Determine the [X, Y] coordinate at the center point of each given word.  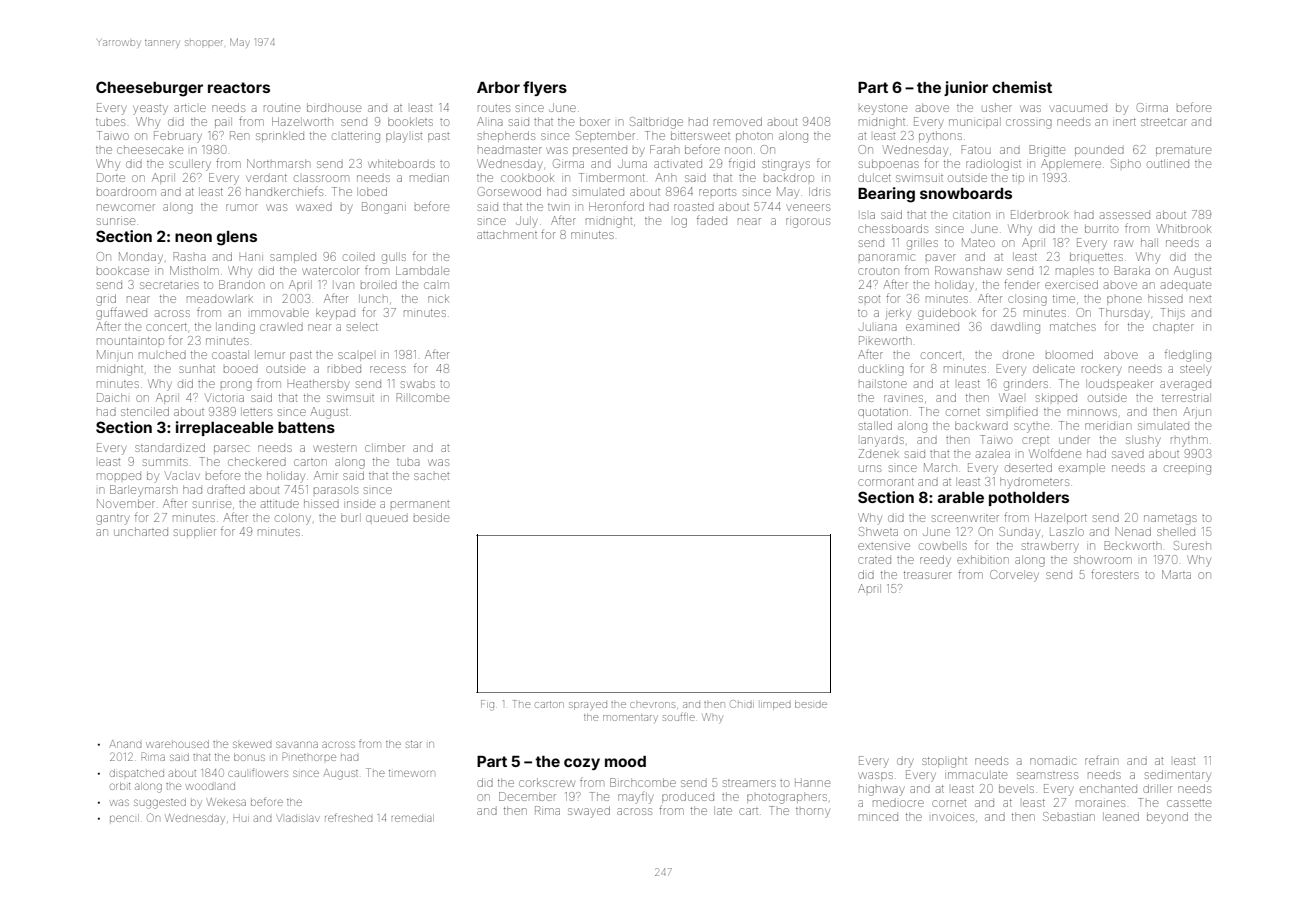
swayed [589, 812]
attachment [507, 234]
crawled [281, 327]
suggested [160, 803]
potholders [1029, 499]
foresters [1115, 574]
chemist [1022, 87]
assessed [1125, 215]
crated [874, 560]
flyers [545, 88]
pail [223, 122]
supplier [195, 532]
